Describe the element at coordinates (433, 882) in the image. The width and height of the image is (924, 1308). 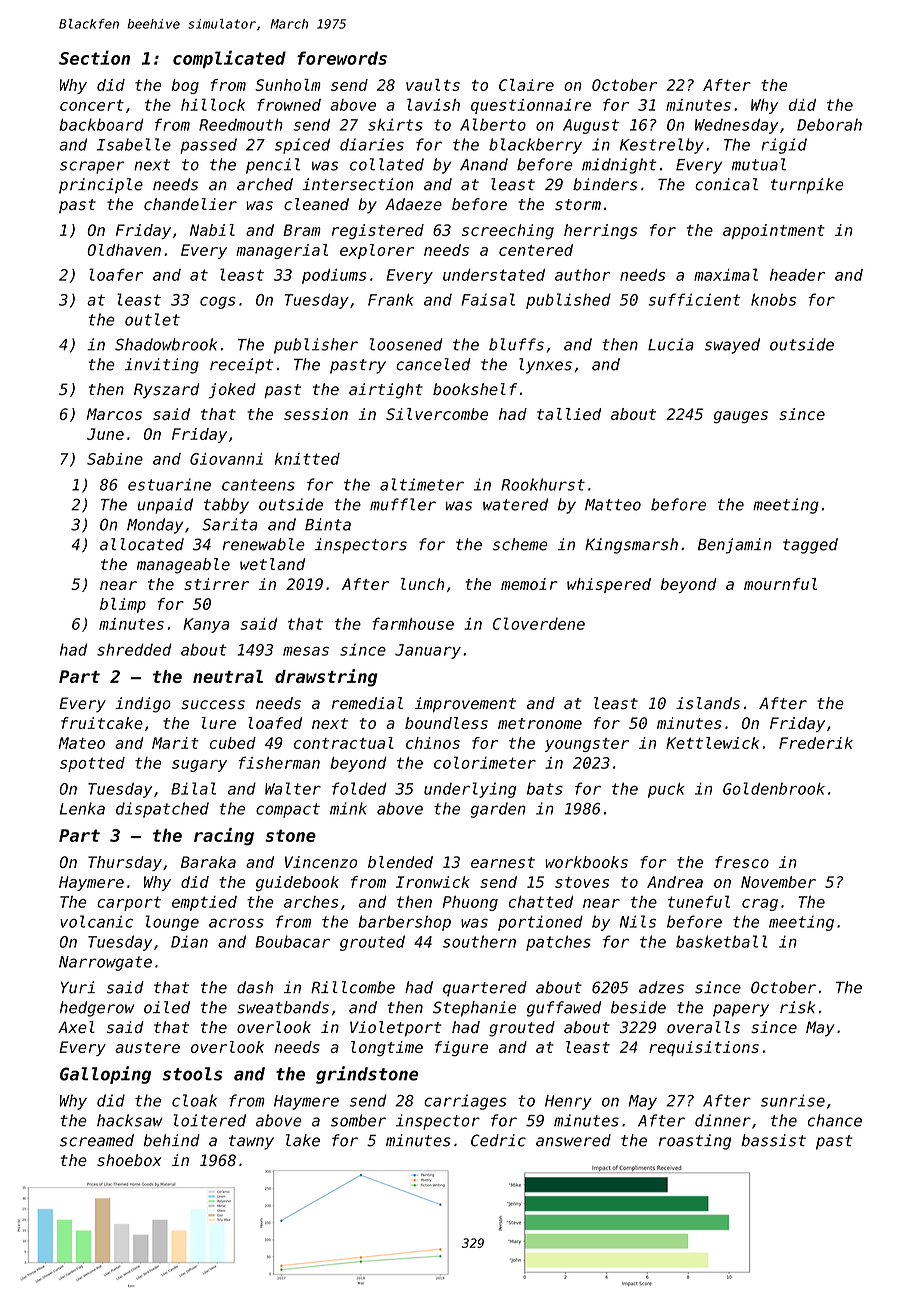
I see `Ironwick` at that location.
